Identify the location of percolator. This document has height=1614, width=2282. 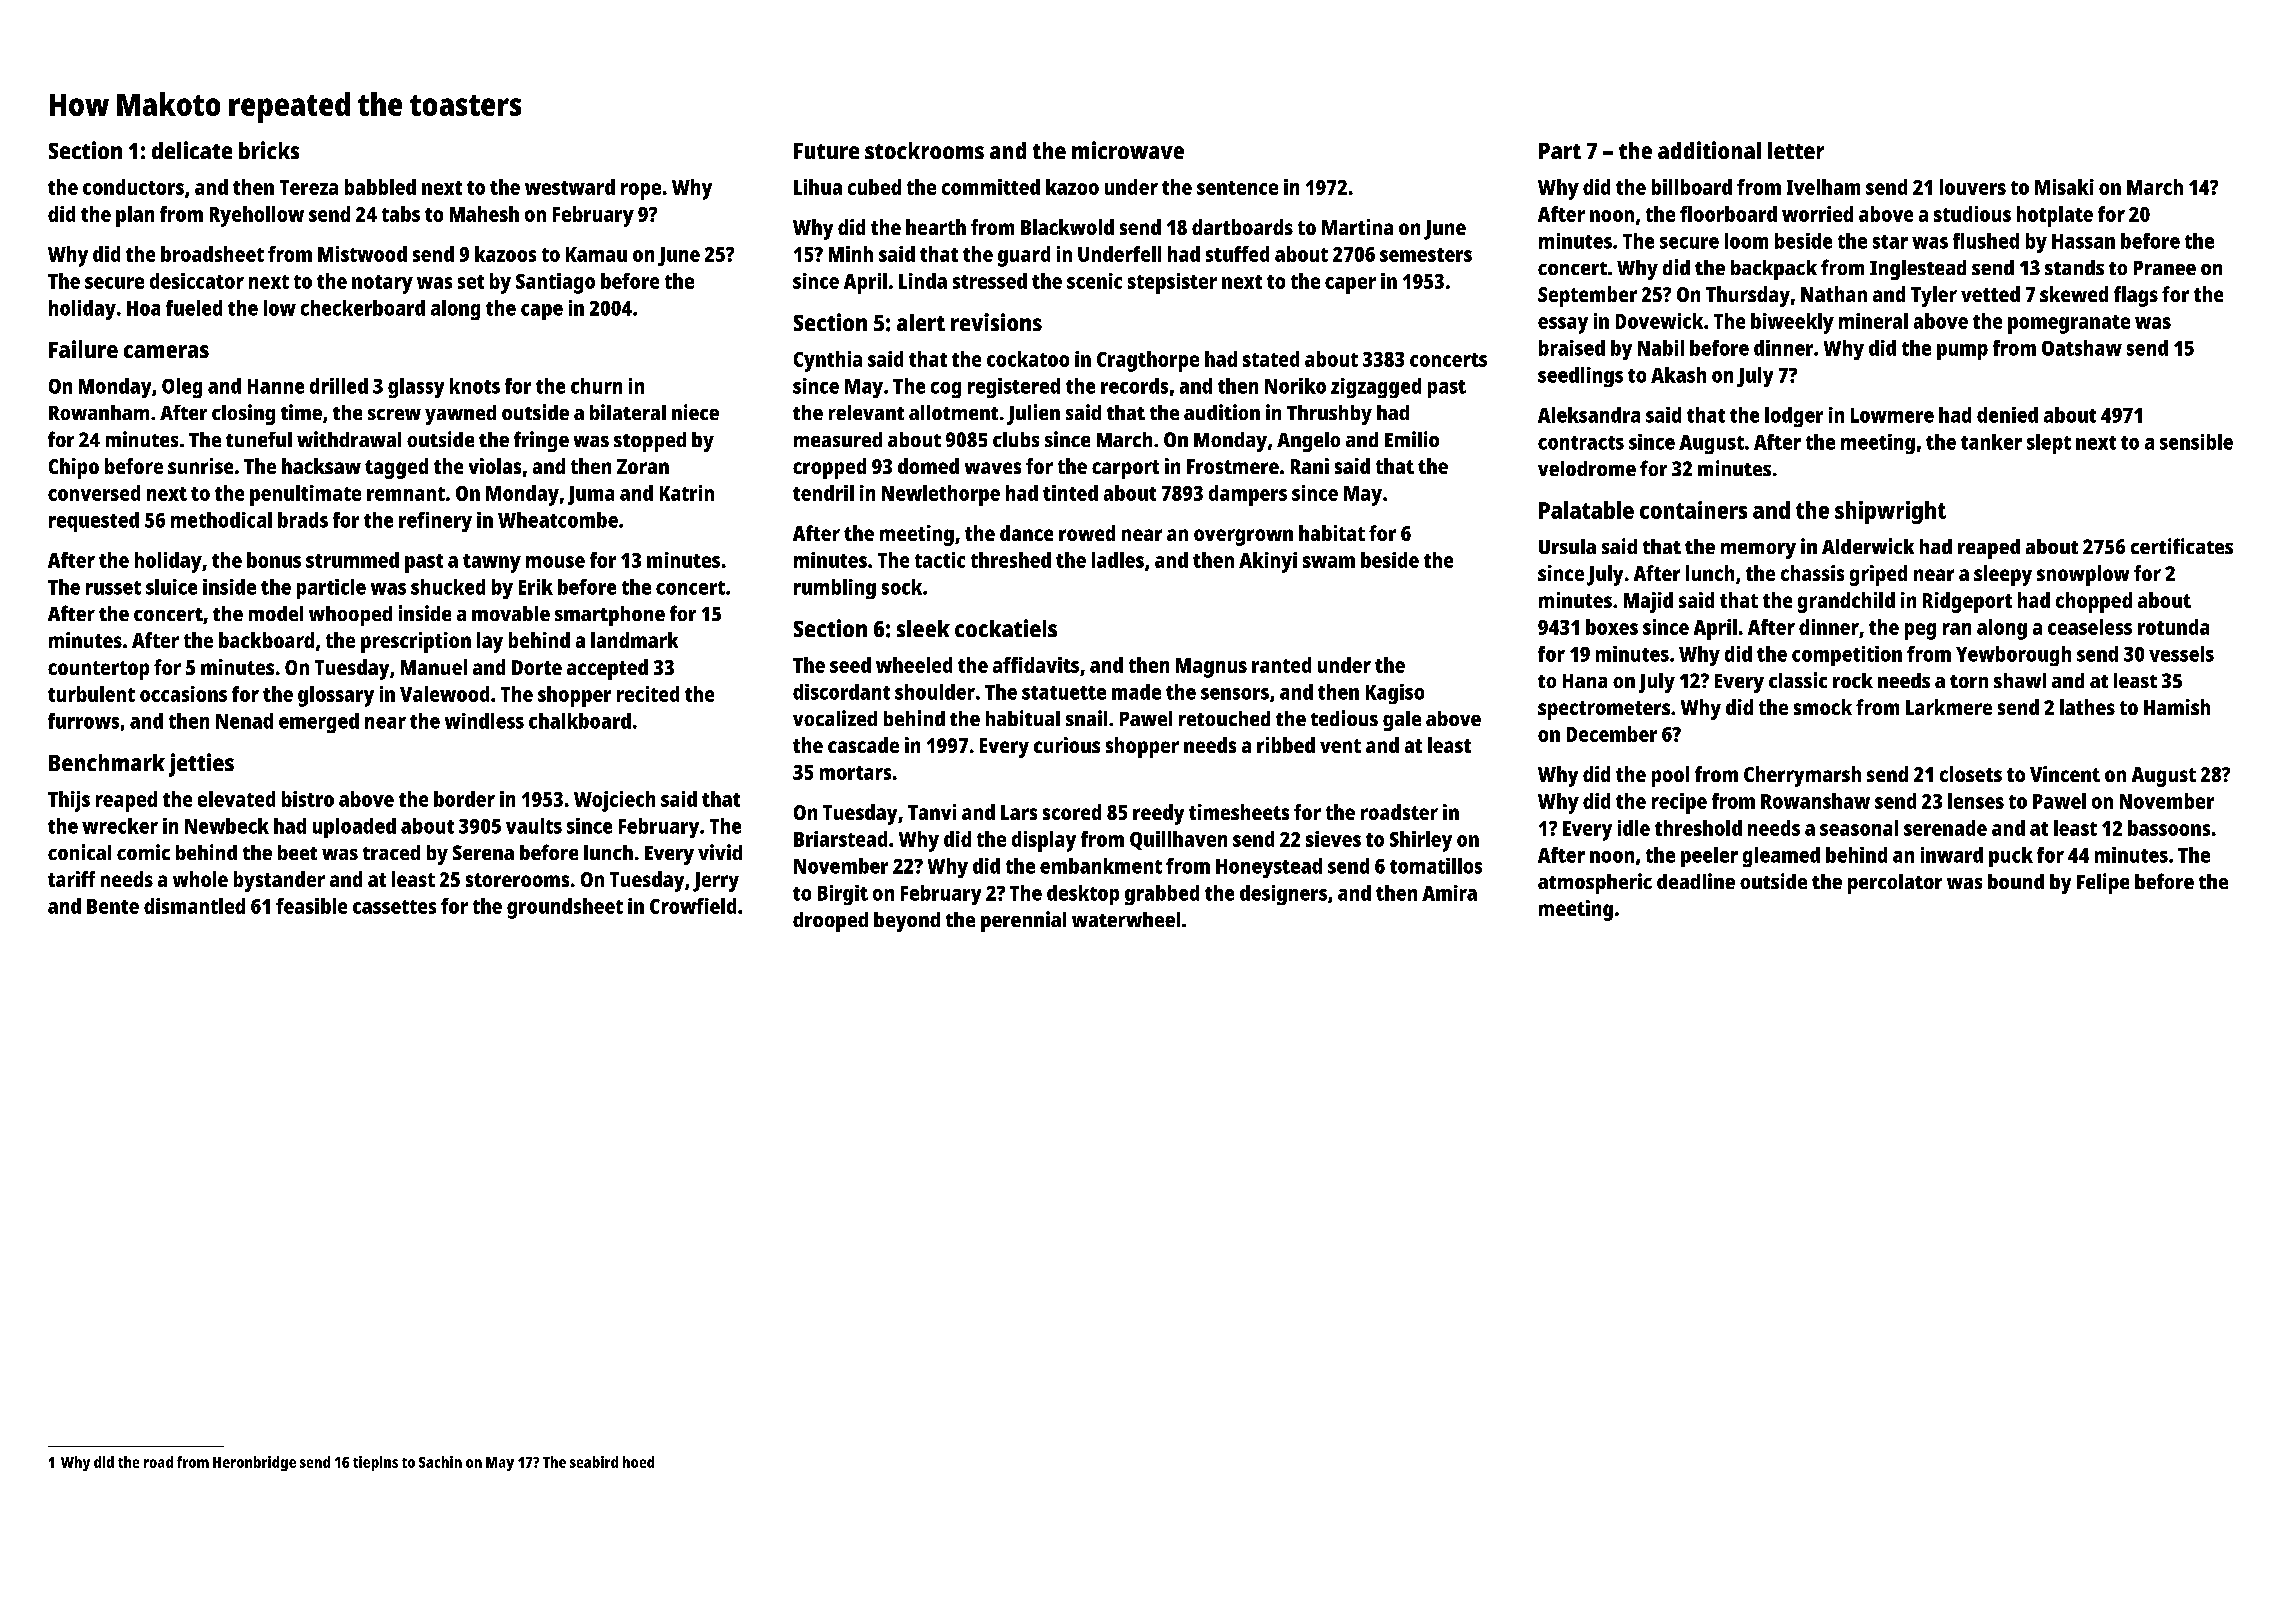
(1895, 884).
